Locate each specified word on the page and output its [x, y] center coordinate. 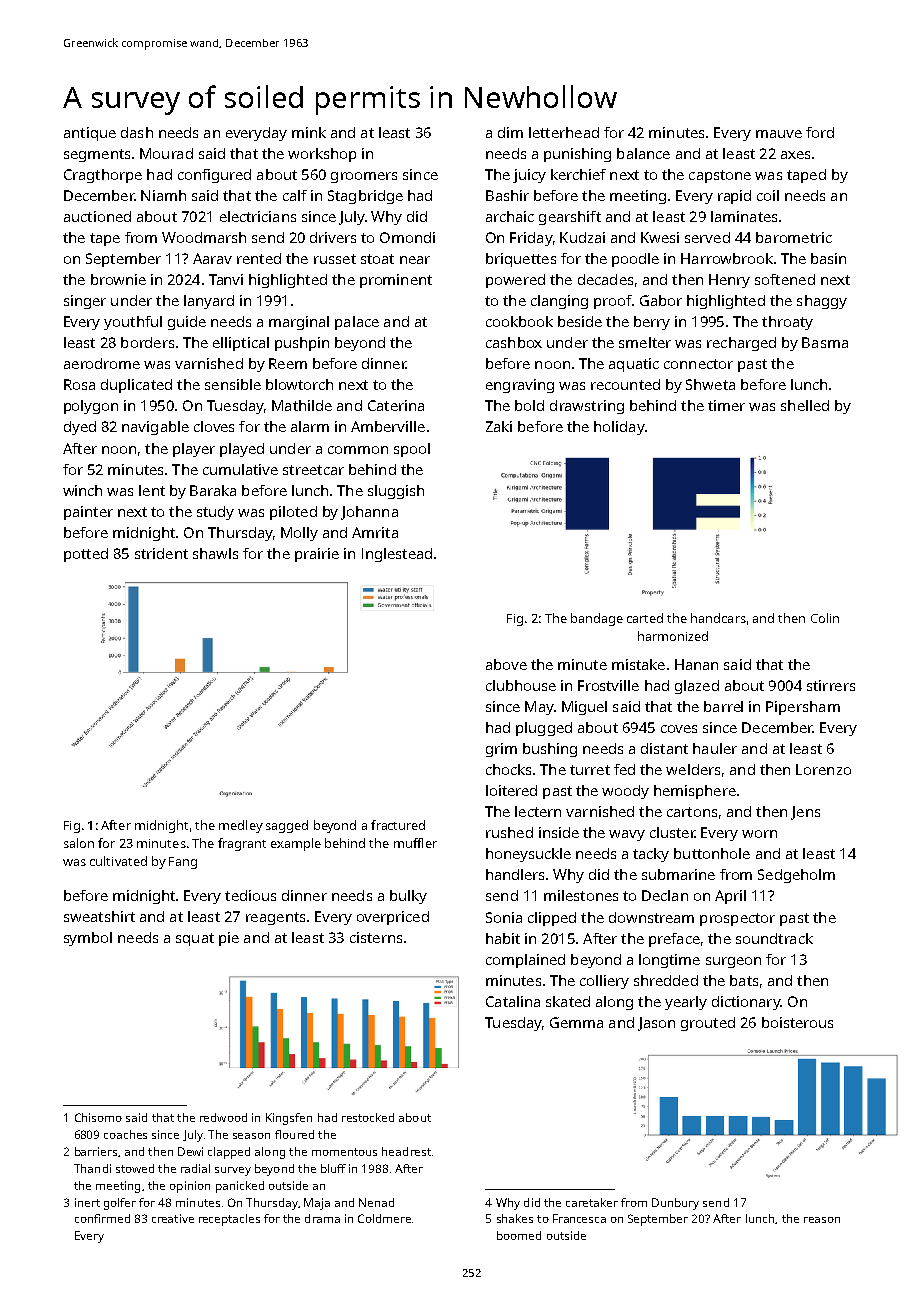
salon [79, 843]
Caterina [396, 405]
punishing [577, 155]
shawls [215, 553]
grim [501, 750]
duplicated [136, 386]
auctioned [97, 216]
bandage [597, 619]
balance [643, 153]
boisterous [797, 1022]
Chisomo [98, 1117]
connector [698, 364]
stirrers [831, 685]
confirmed [102, 1218]
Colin [825, 618]
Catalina [513, 1001]
